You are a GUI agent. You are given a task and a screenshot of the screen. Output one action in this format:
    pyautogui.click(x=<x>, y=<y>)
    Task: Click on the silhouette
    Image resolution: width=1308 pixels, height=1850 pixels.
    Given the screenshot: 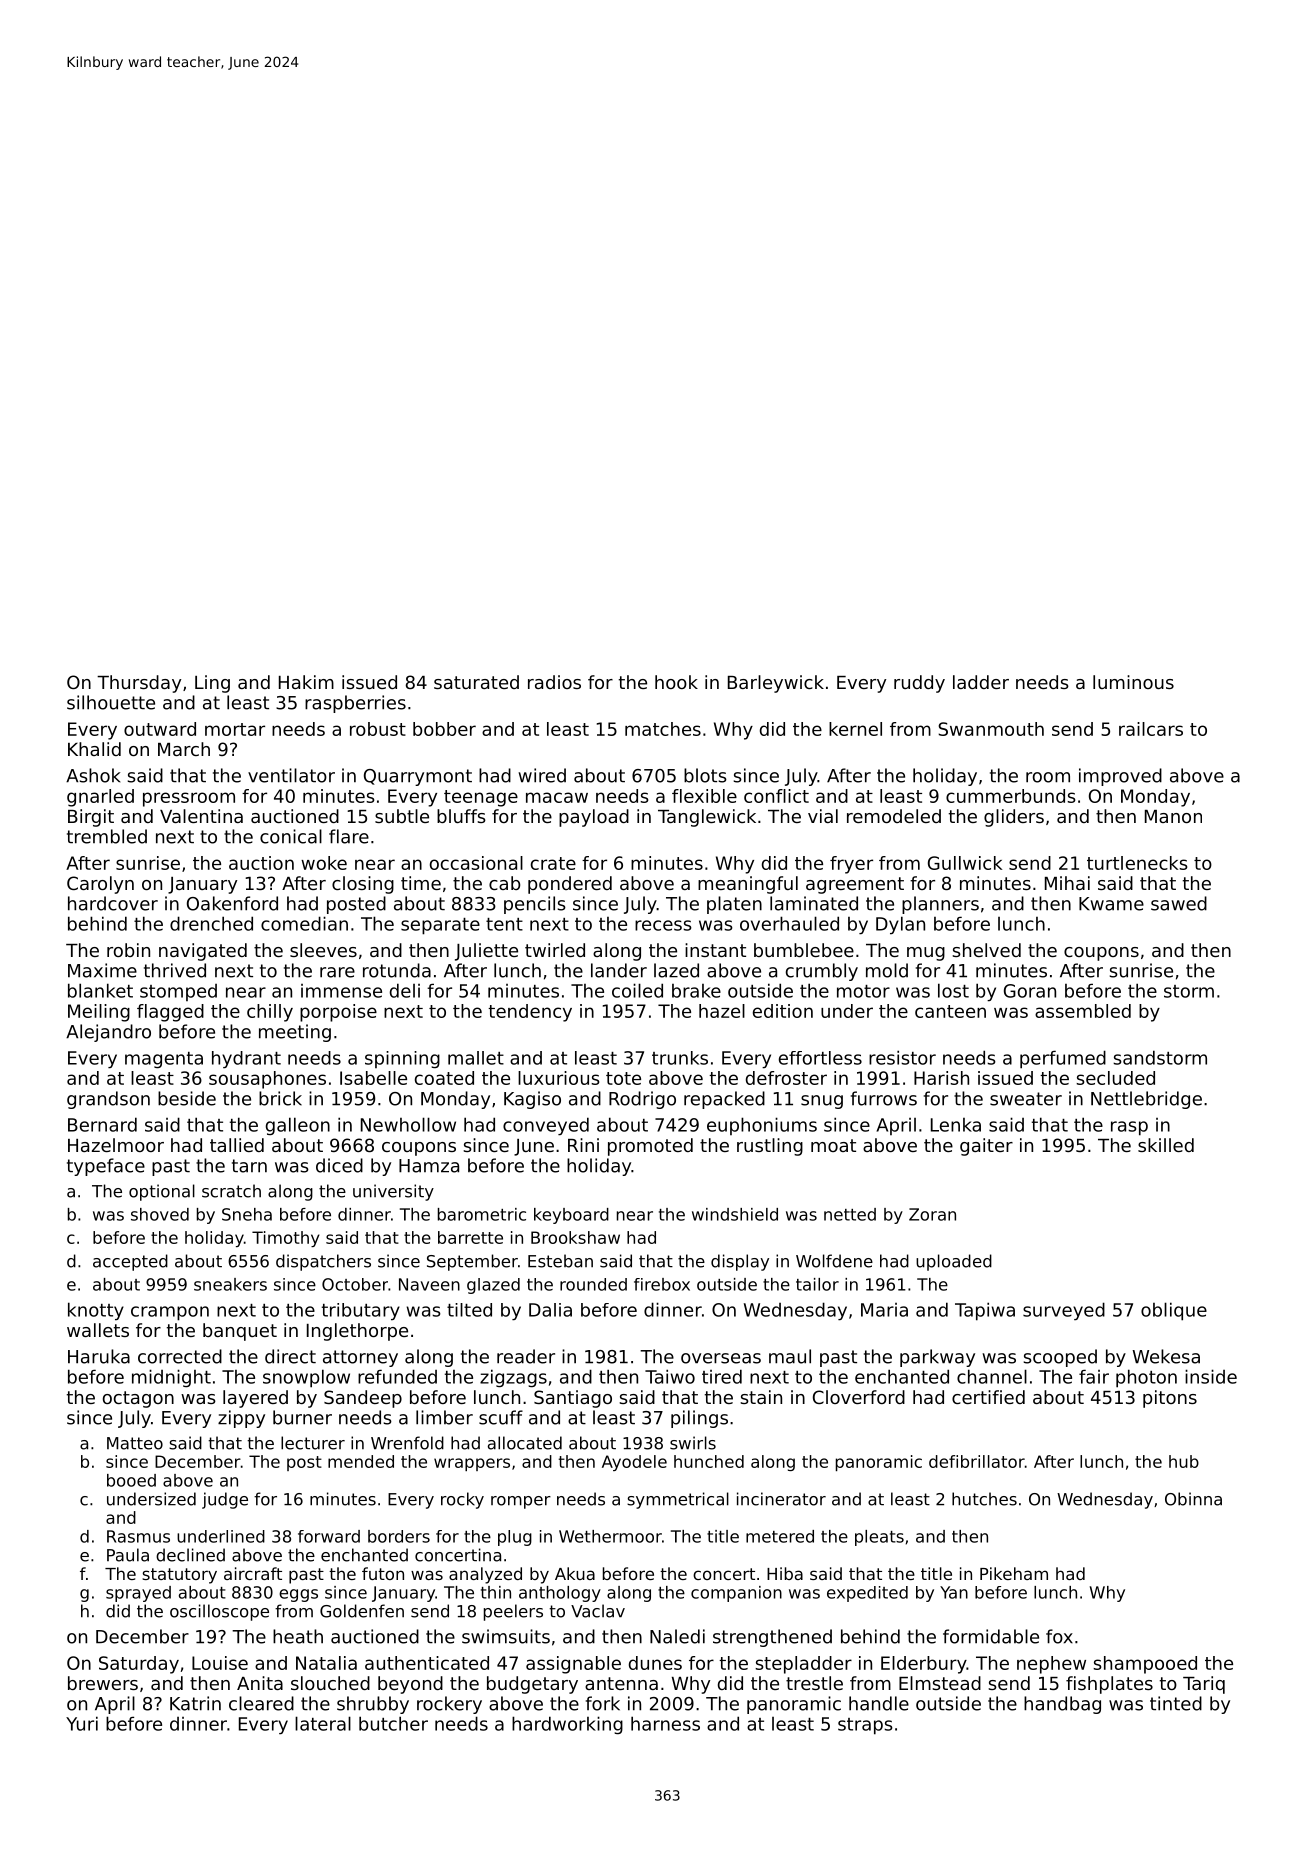 What is the action you would take?
    pyautogui.click(x=111, y=702)
